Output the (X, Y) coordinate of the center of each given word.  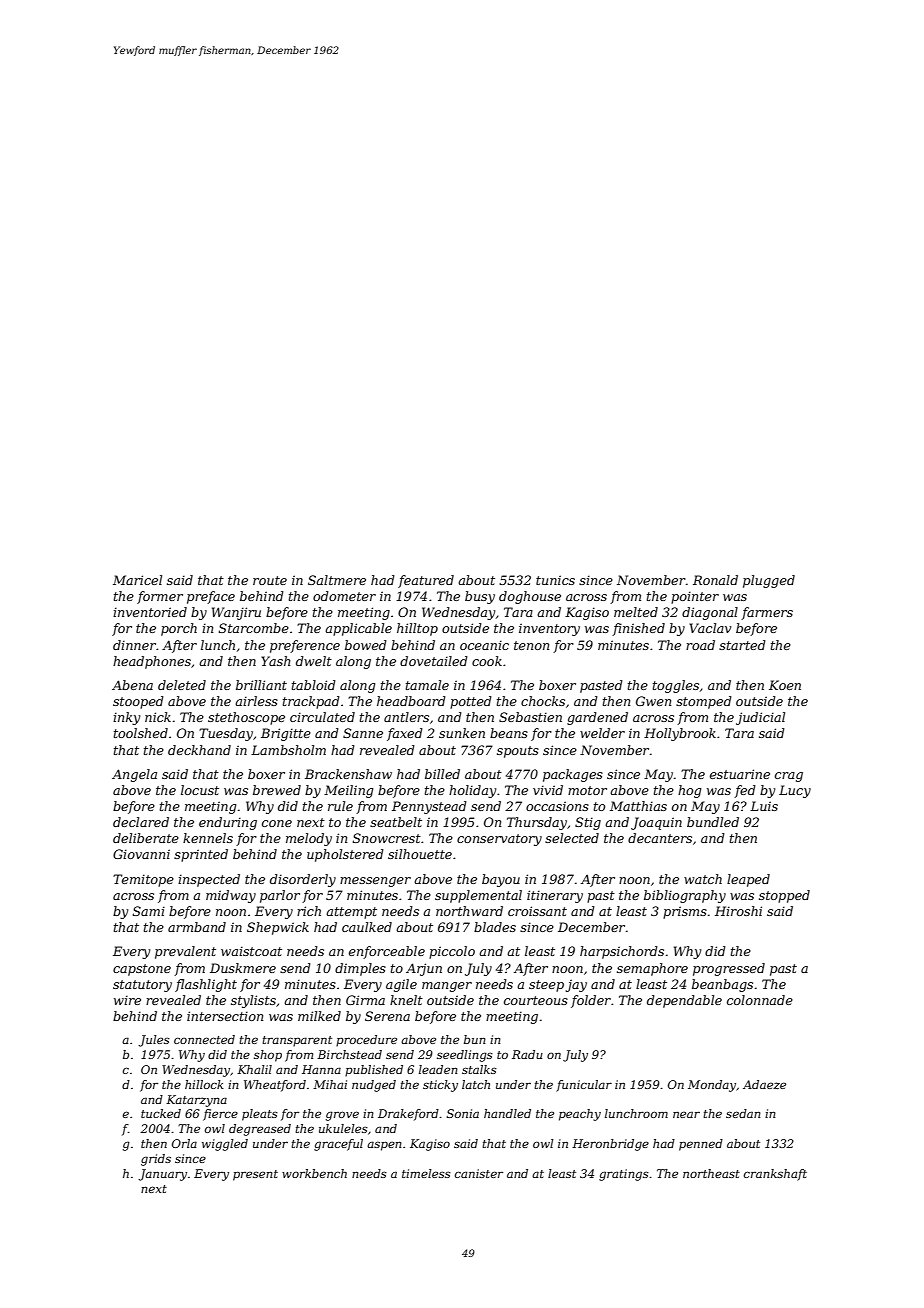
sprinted (201, 855)
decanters (660, 838)
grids (156, 1160)
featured (426, 581)
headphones (152, 662)
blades (495, 927)
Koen (785, 685)
